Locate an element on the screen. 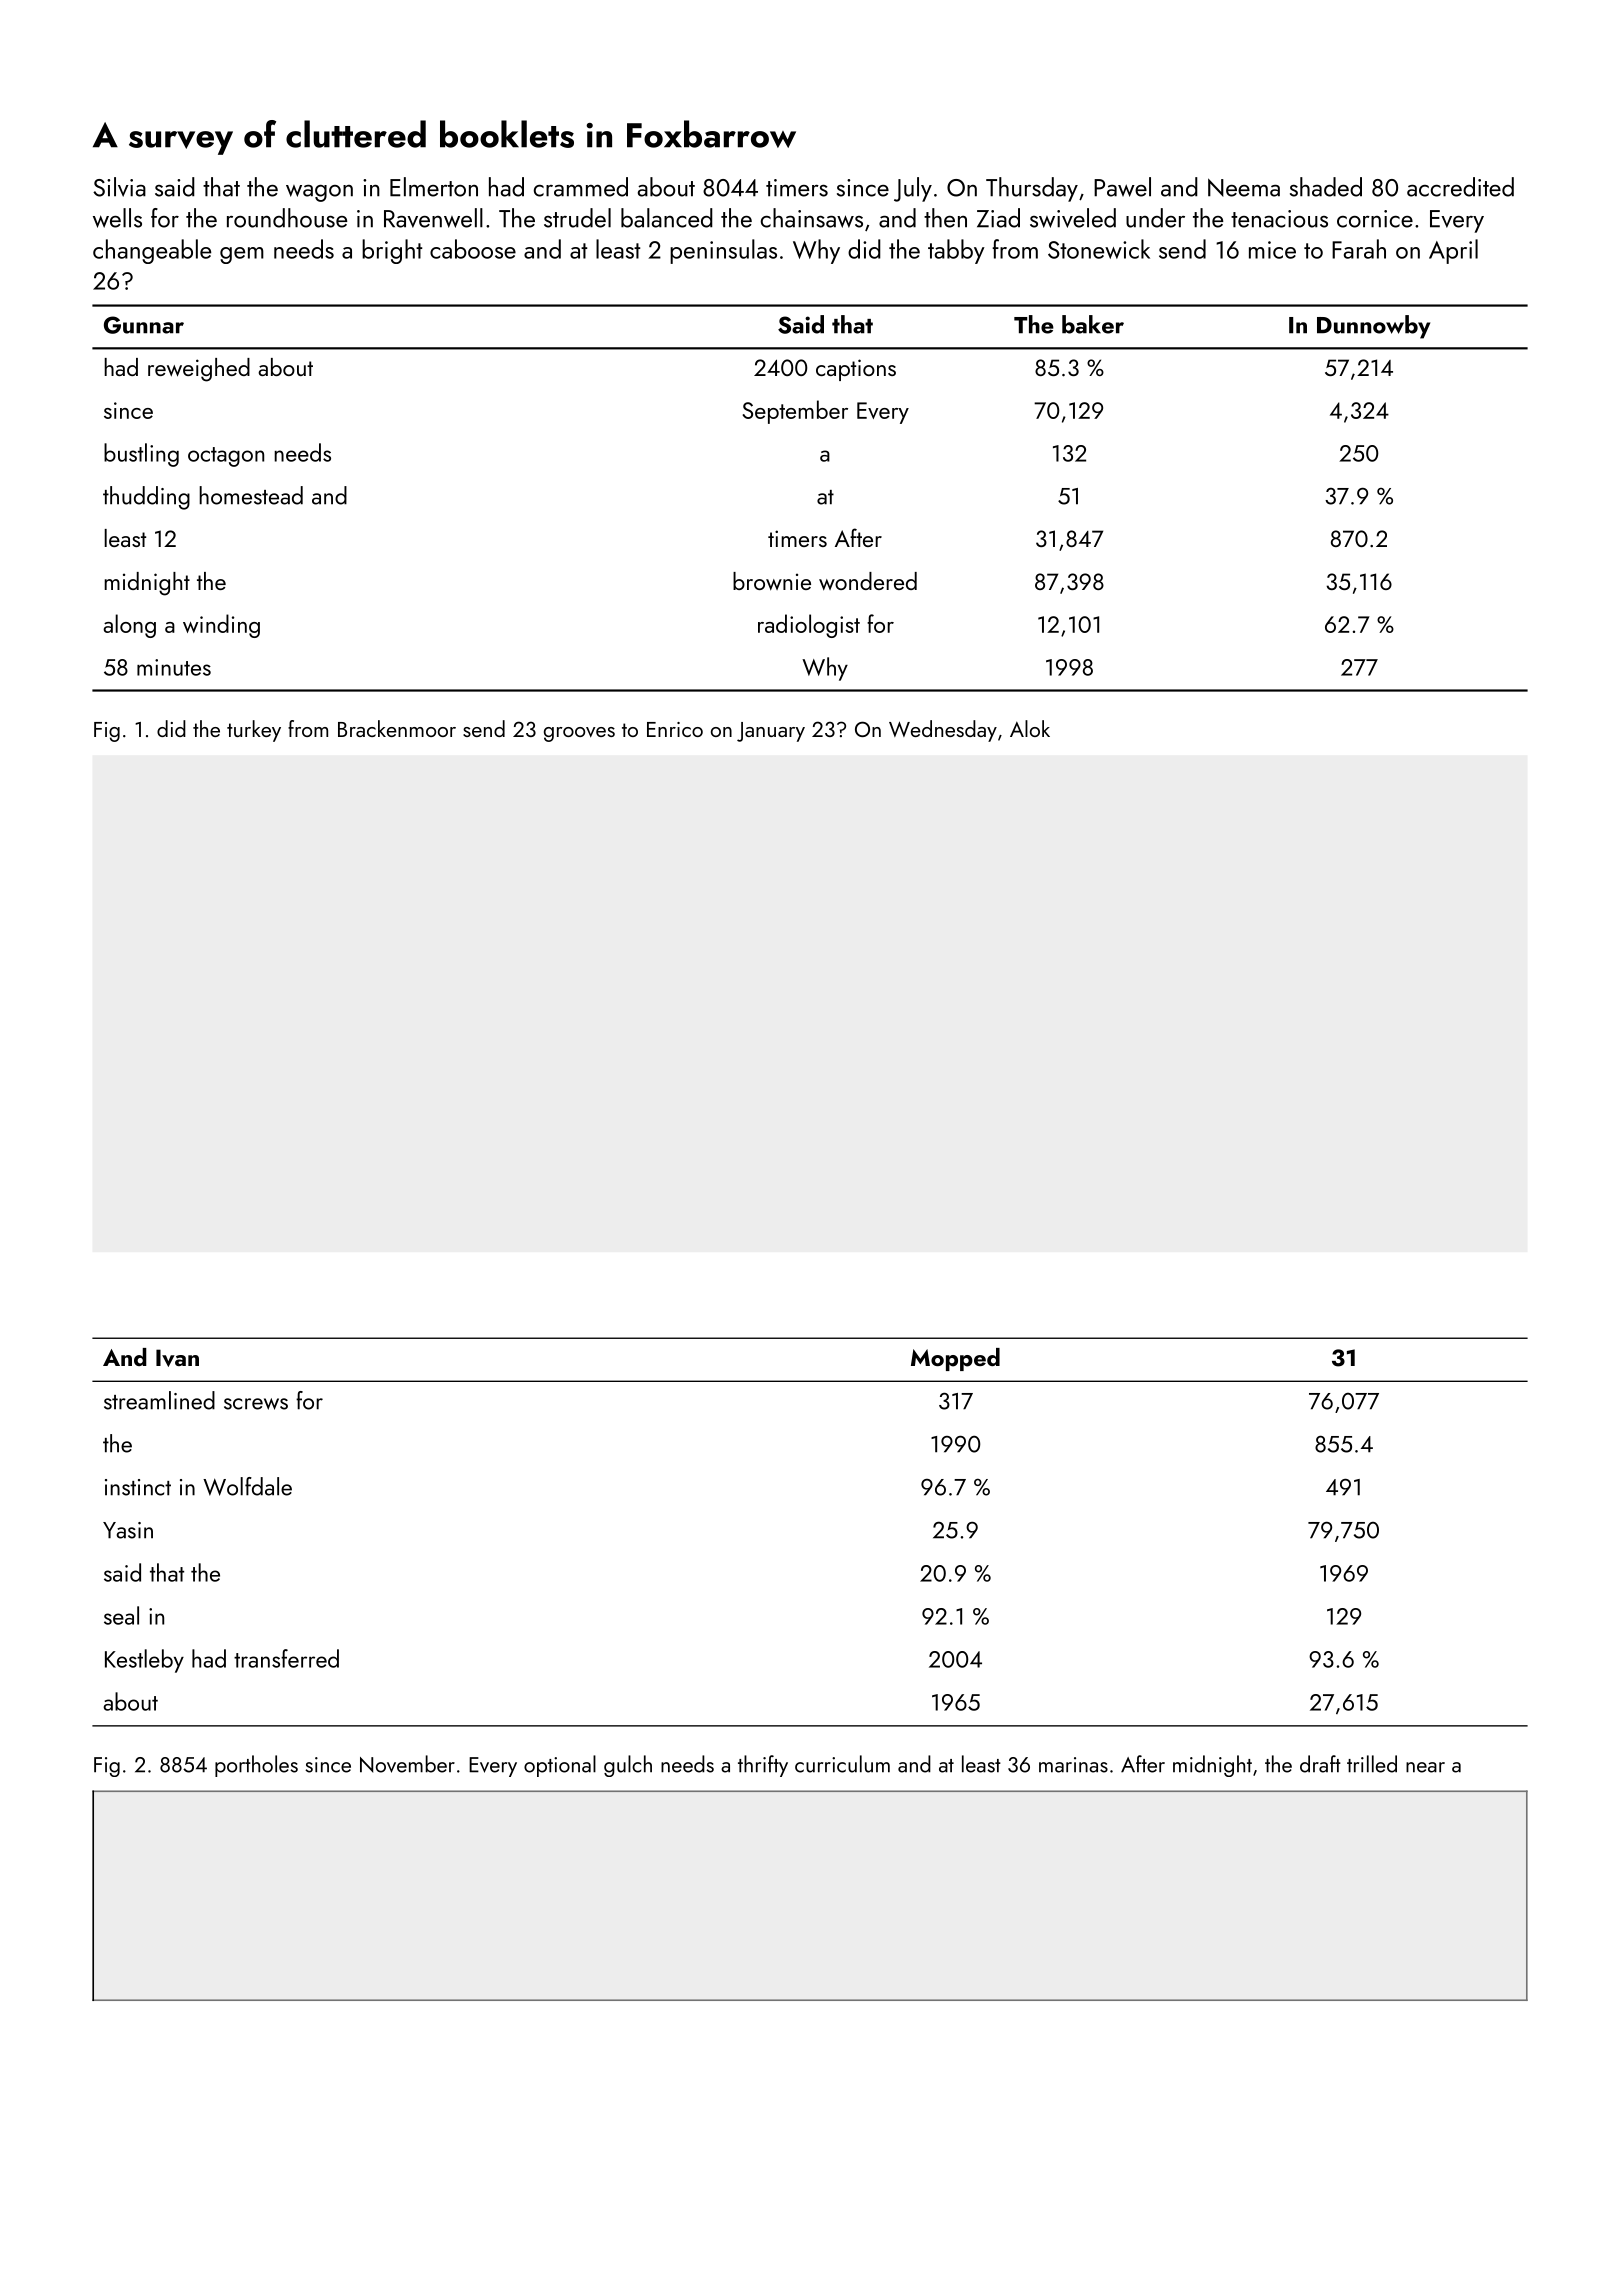 Image resolution: width=1620 pixels, height=2292 pixels. trilled is located at coordinates (1372, 1764).
